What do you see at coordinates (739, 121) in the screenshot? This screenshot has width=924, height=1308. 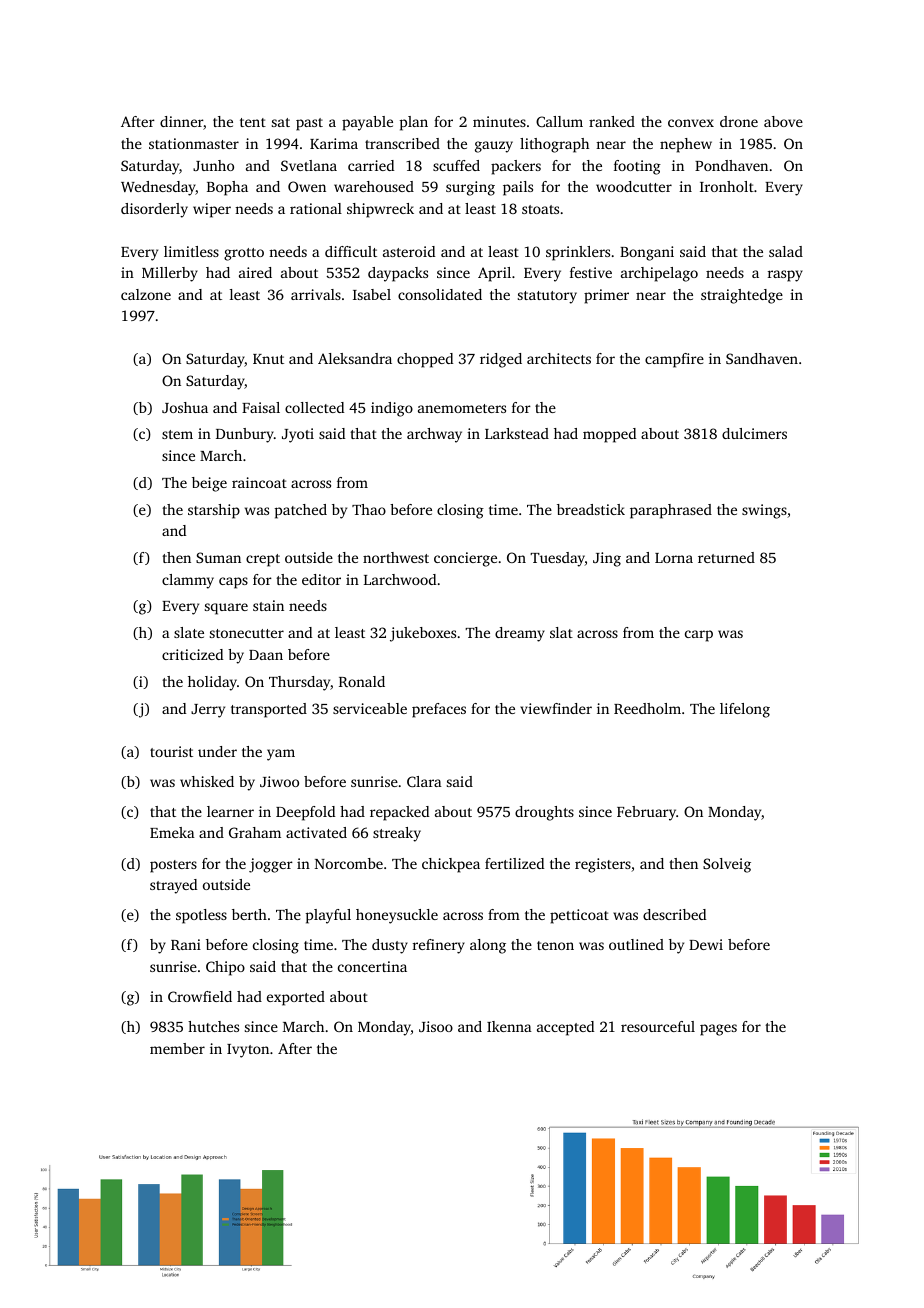 I see `drone` at bounding box center [739, 121].
